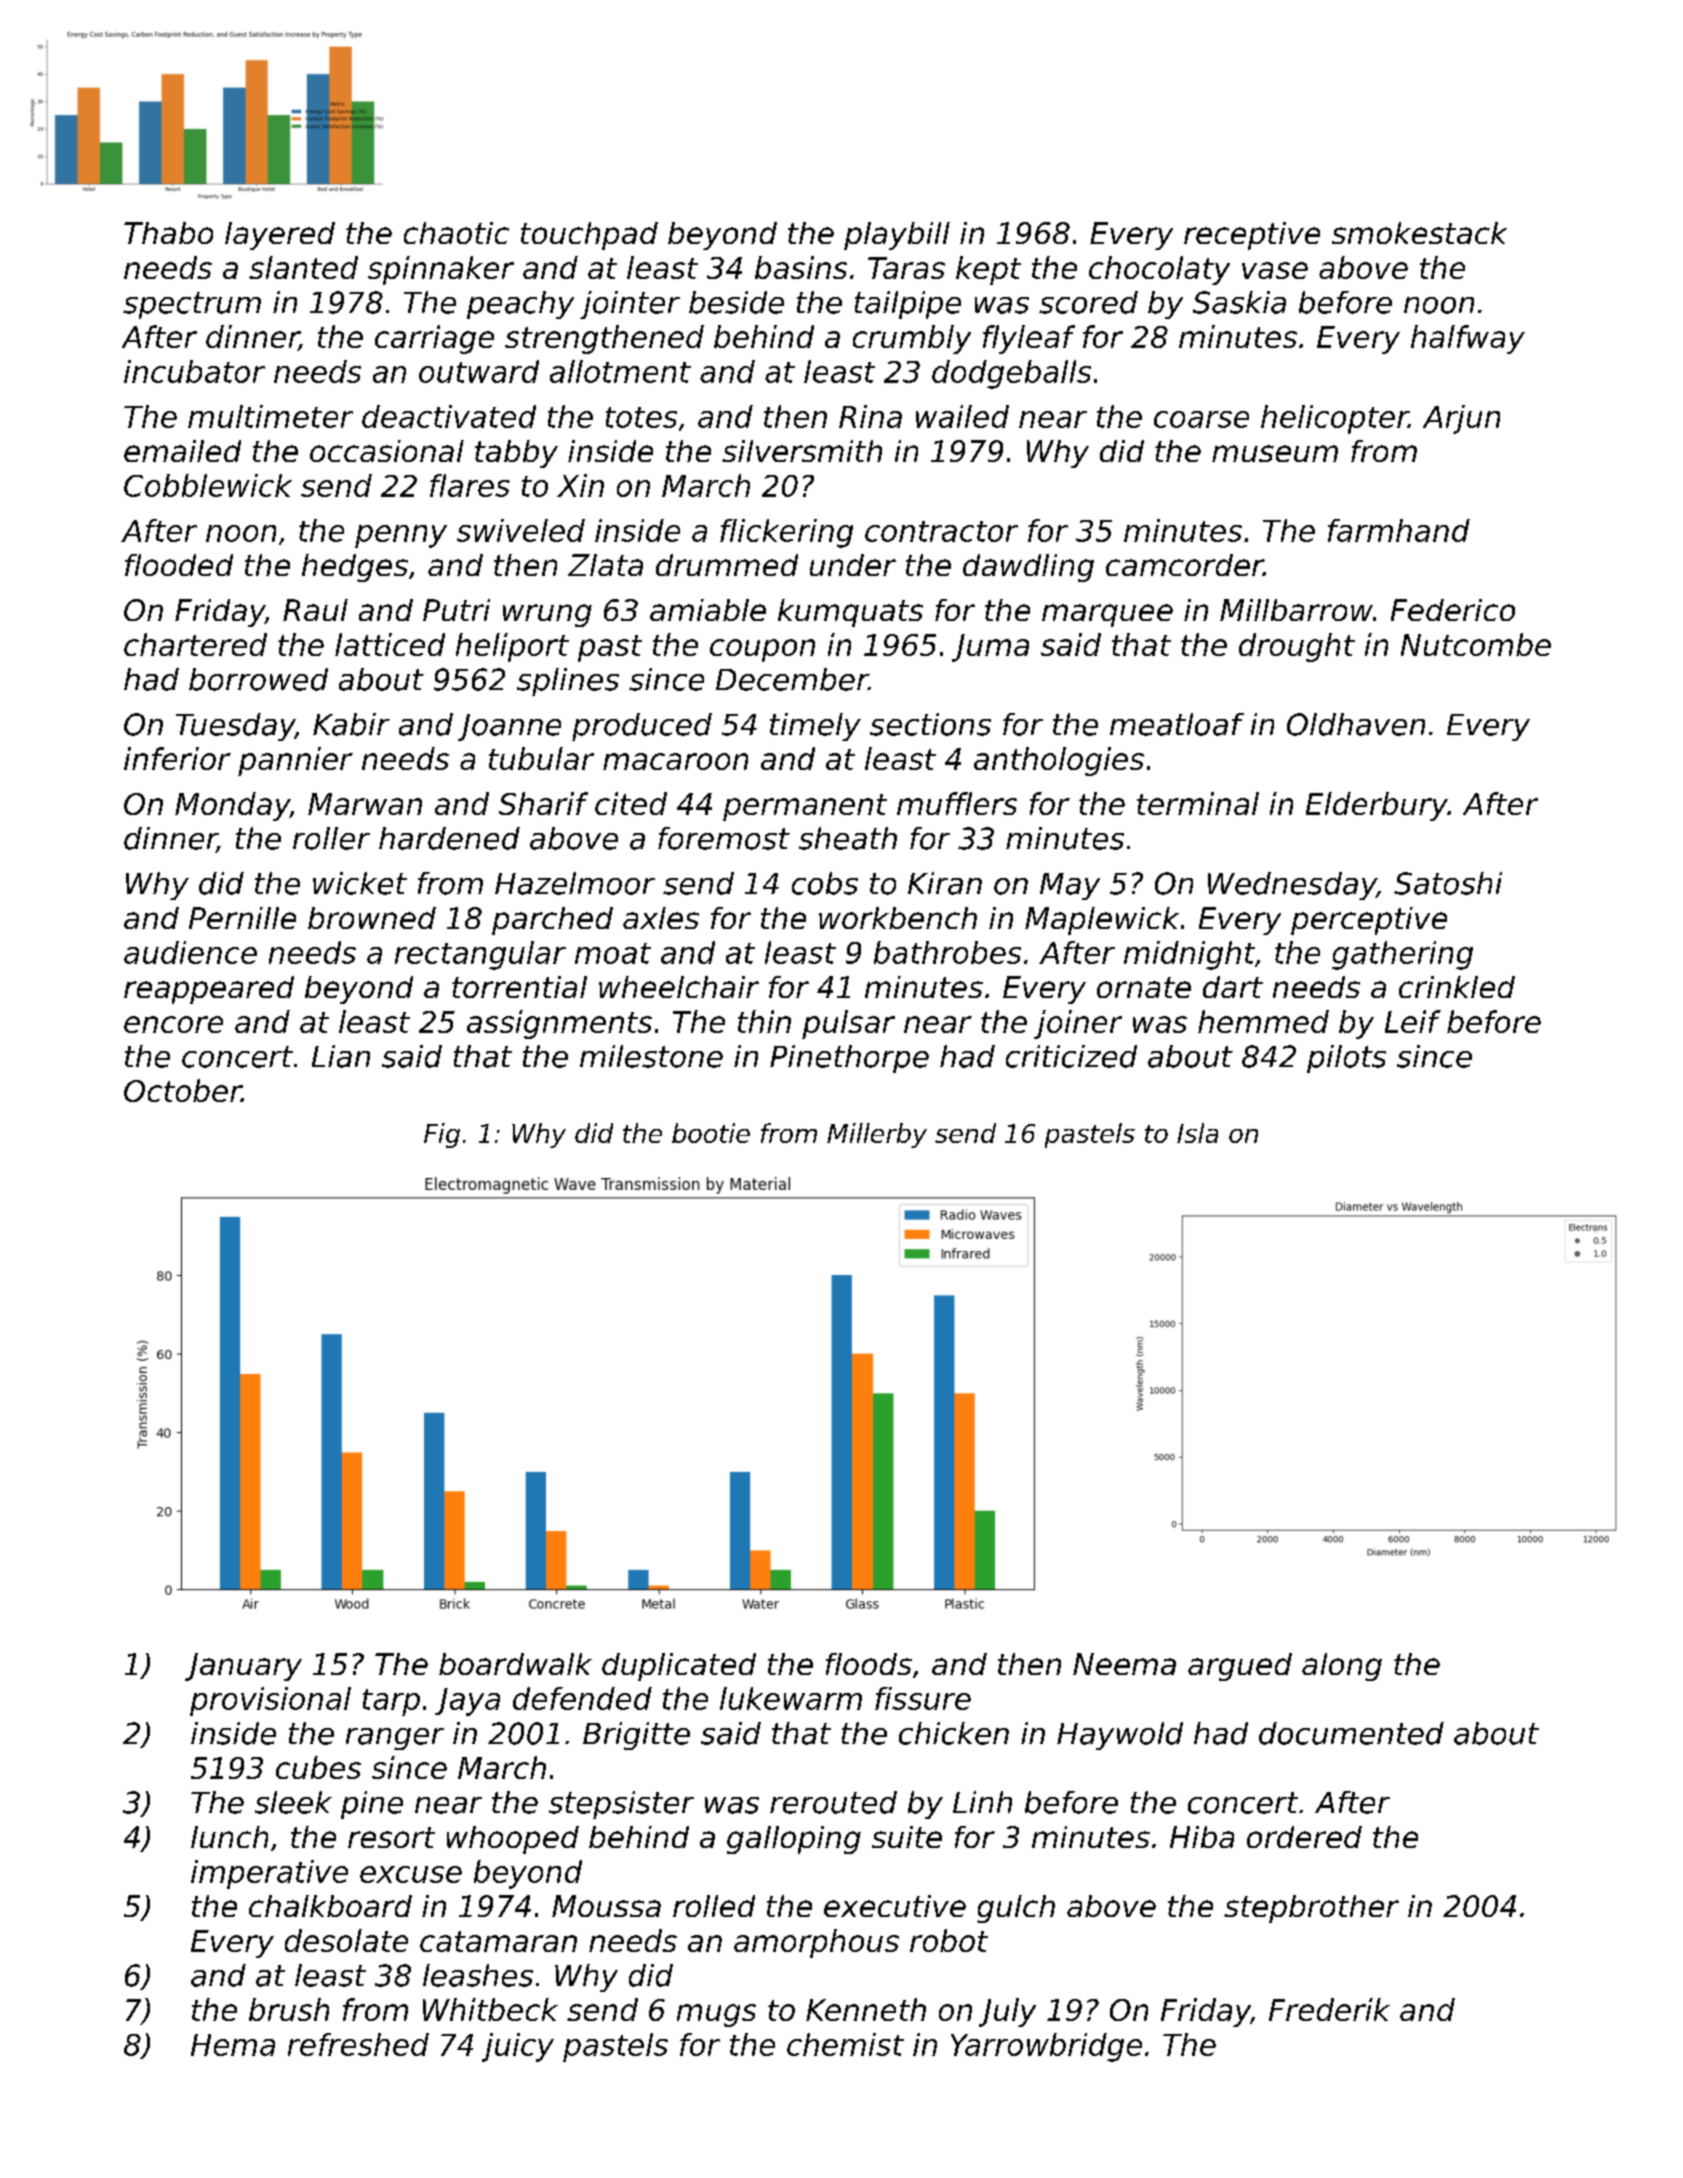 This document has height=2178, width=1683. I want to click on spinnaker, so click(441, 270).
